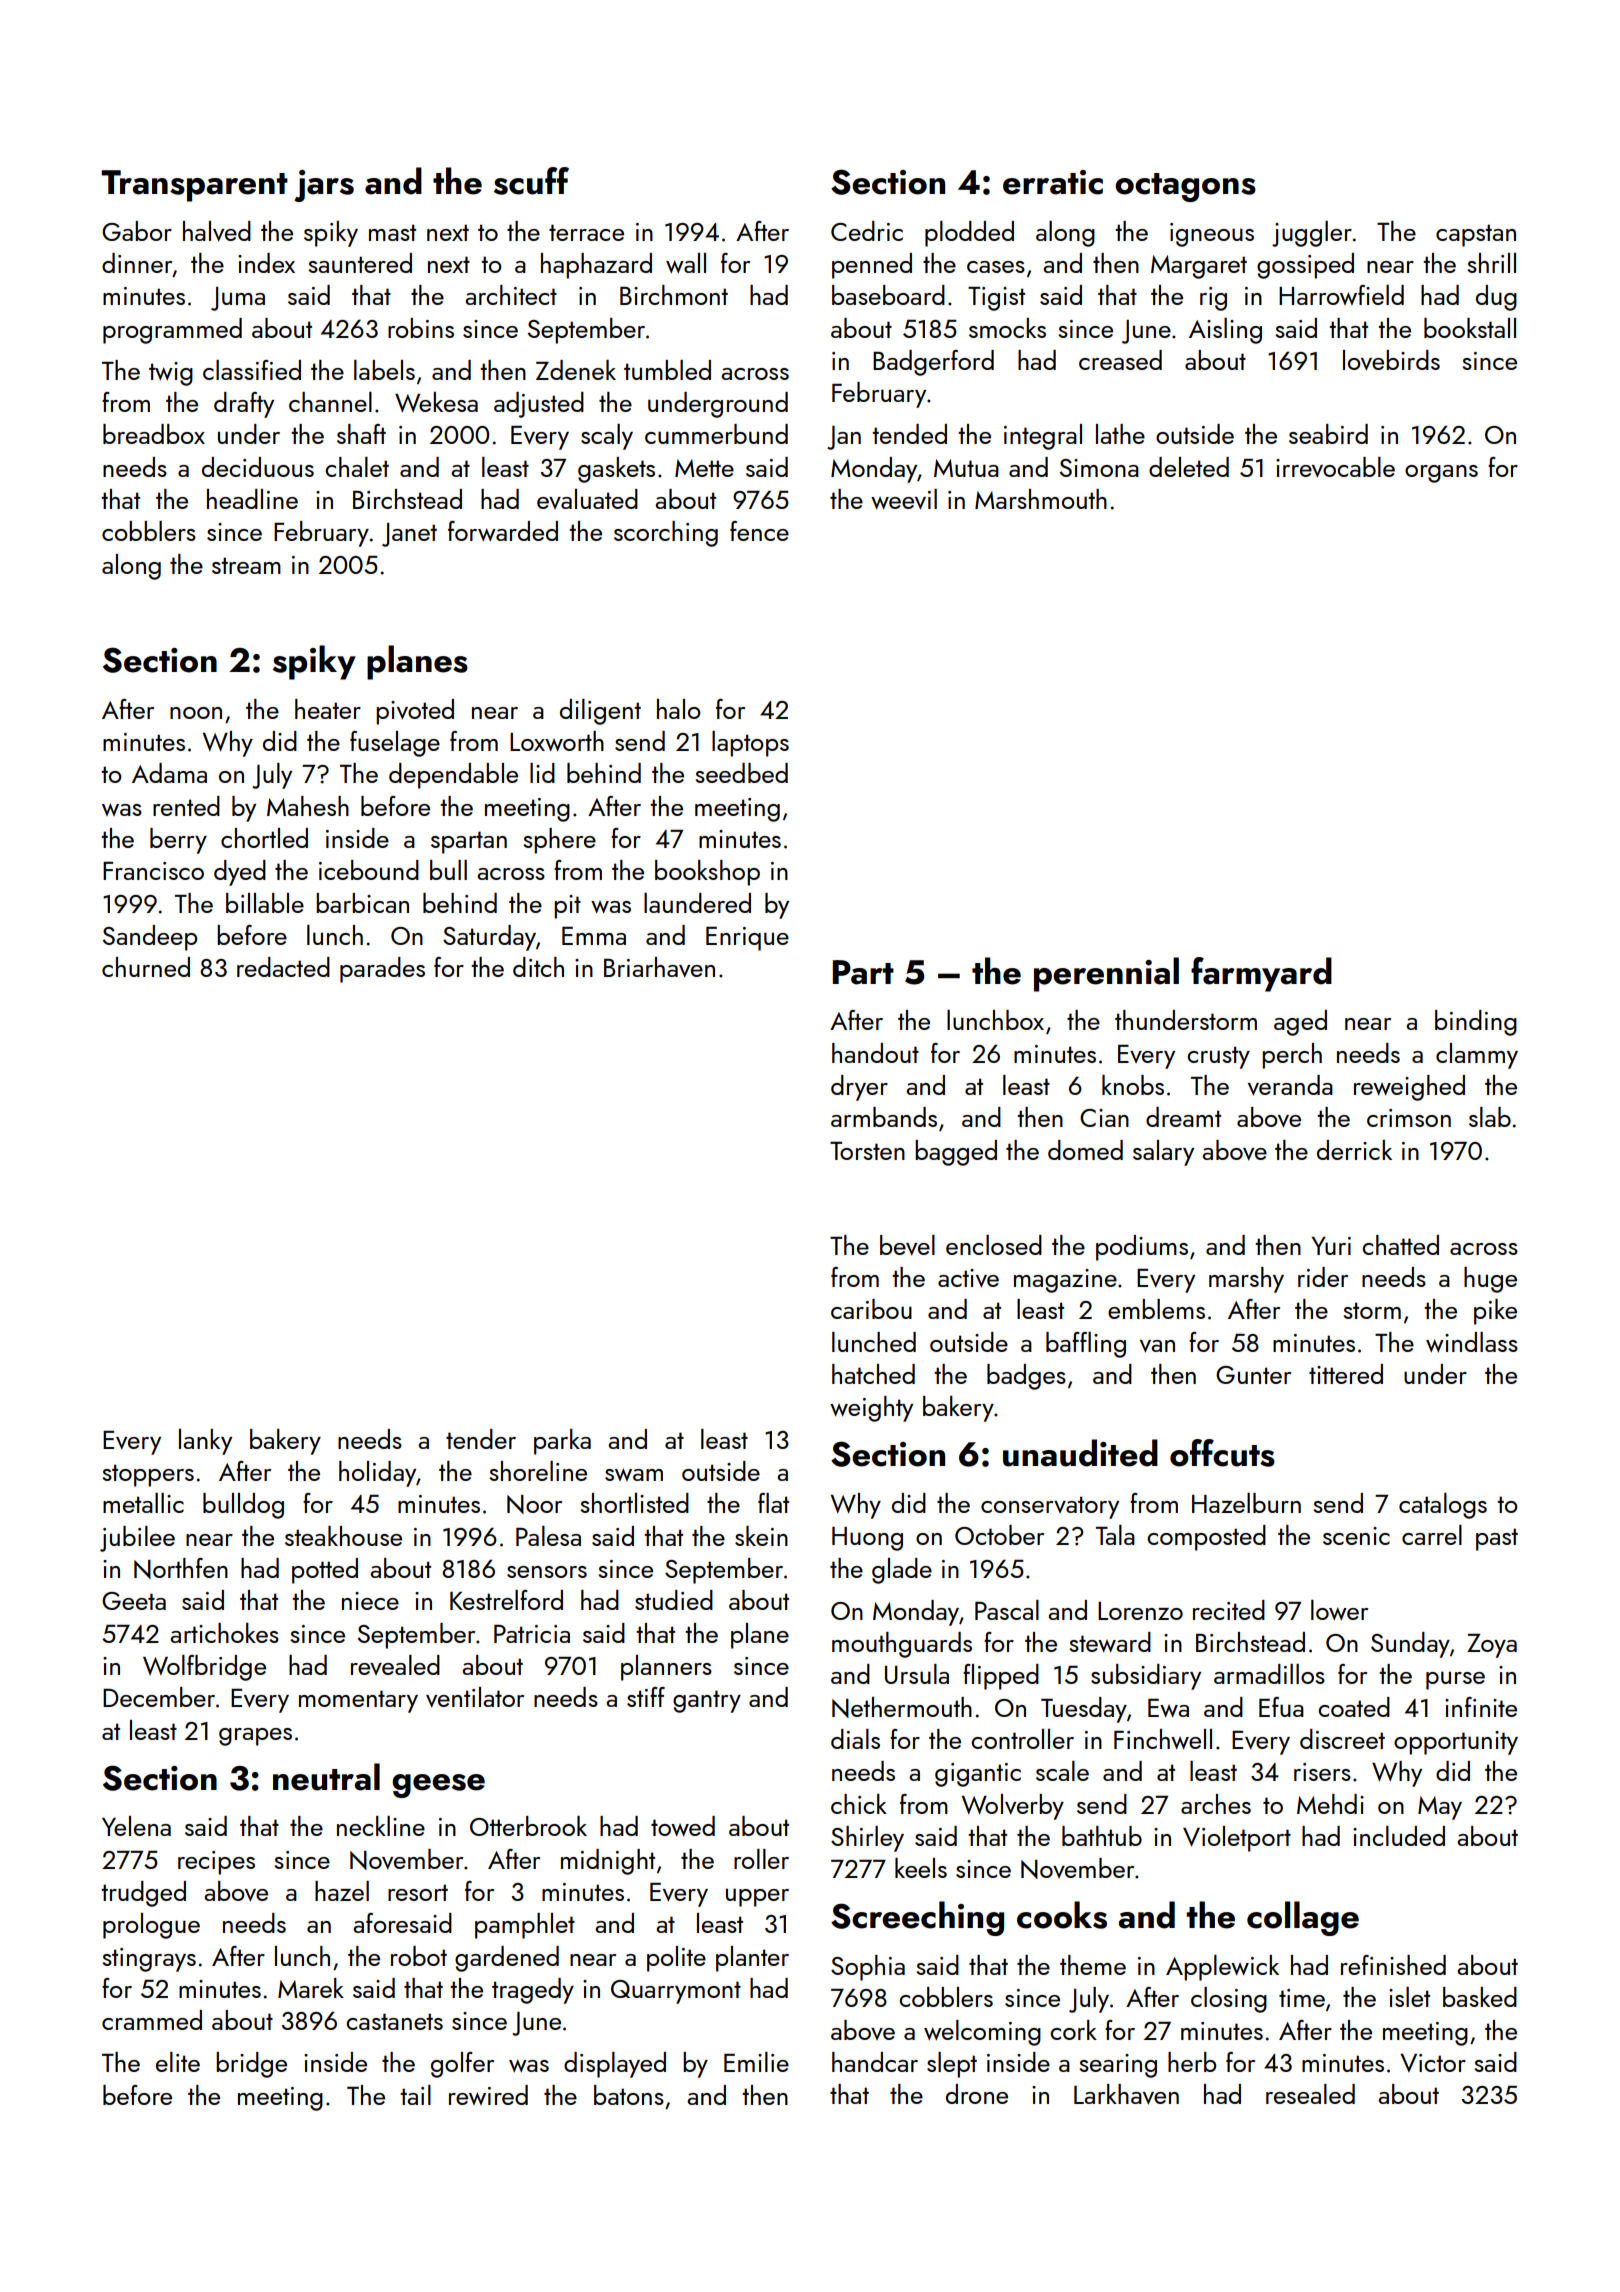 Image resolution: width=1620 pixels, height=2292 pixels. What do you see at coordinates (586, 232) in the screenshot?
I see `terrace` at bounding box center [586, 232].
